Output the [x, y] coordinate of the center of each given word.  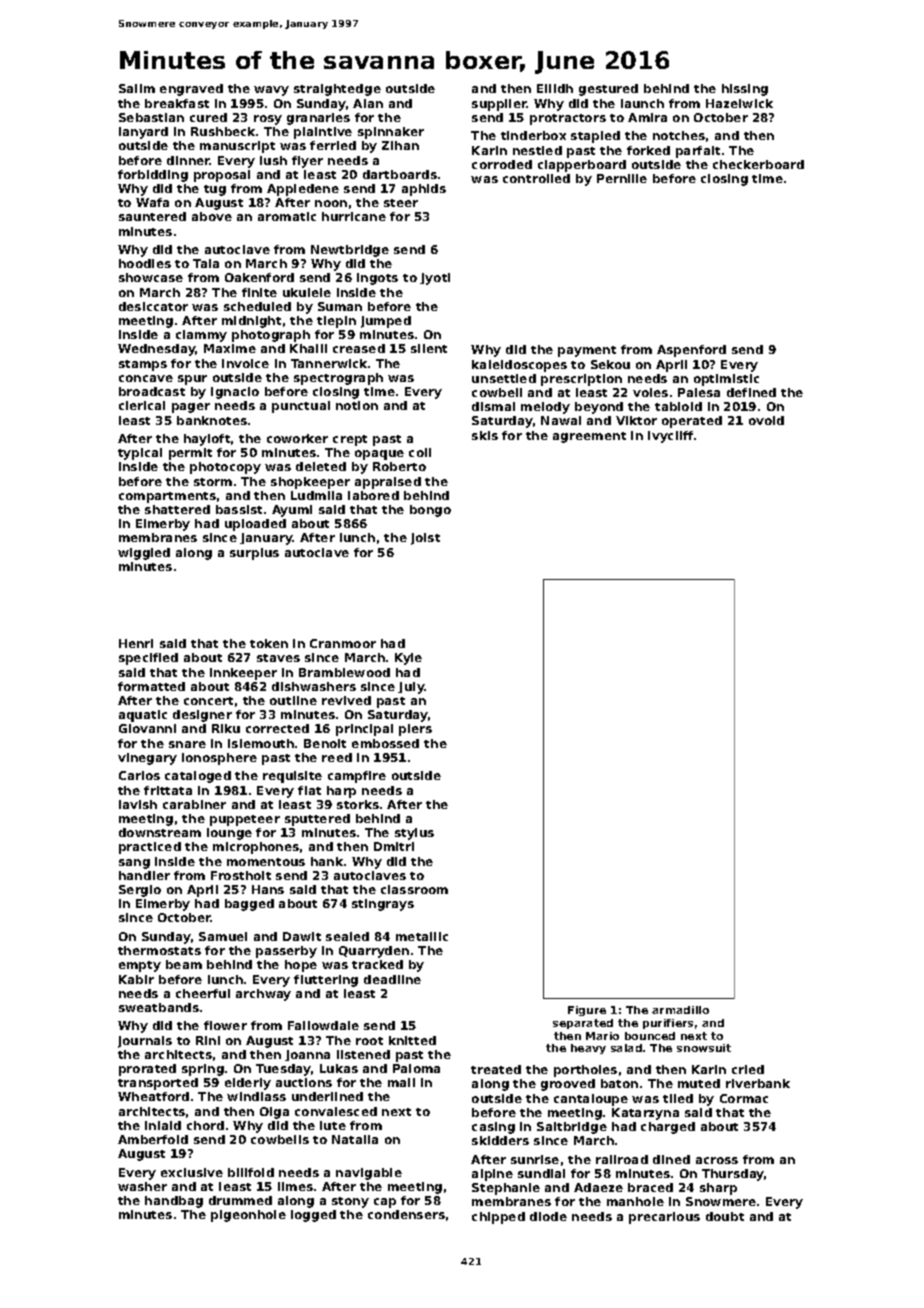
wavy [271, 91]
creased [359, 348]
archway [263, 995]
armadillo [680, 1010]
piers [415, 730]
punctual [301, 407]
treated [496, 1069]
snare [187, 744]
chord [205, 1125]
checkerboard [758, 164]
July [411, 688]
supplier [499, 105]
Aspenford [691, 351]
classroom [414, 889]
